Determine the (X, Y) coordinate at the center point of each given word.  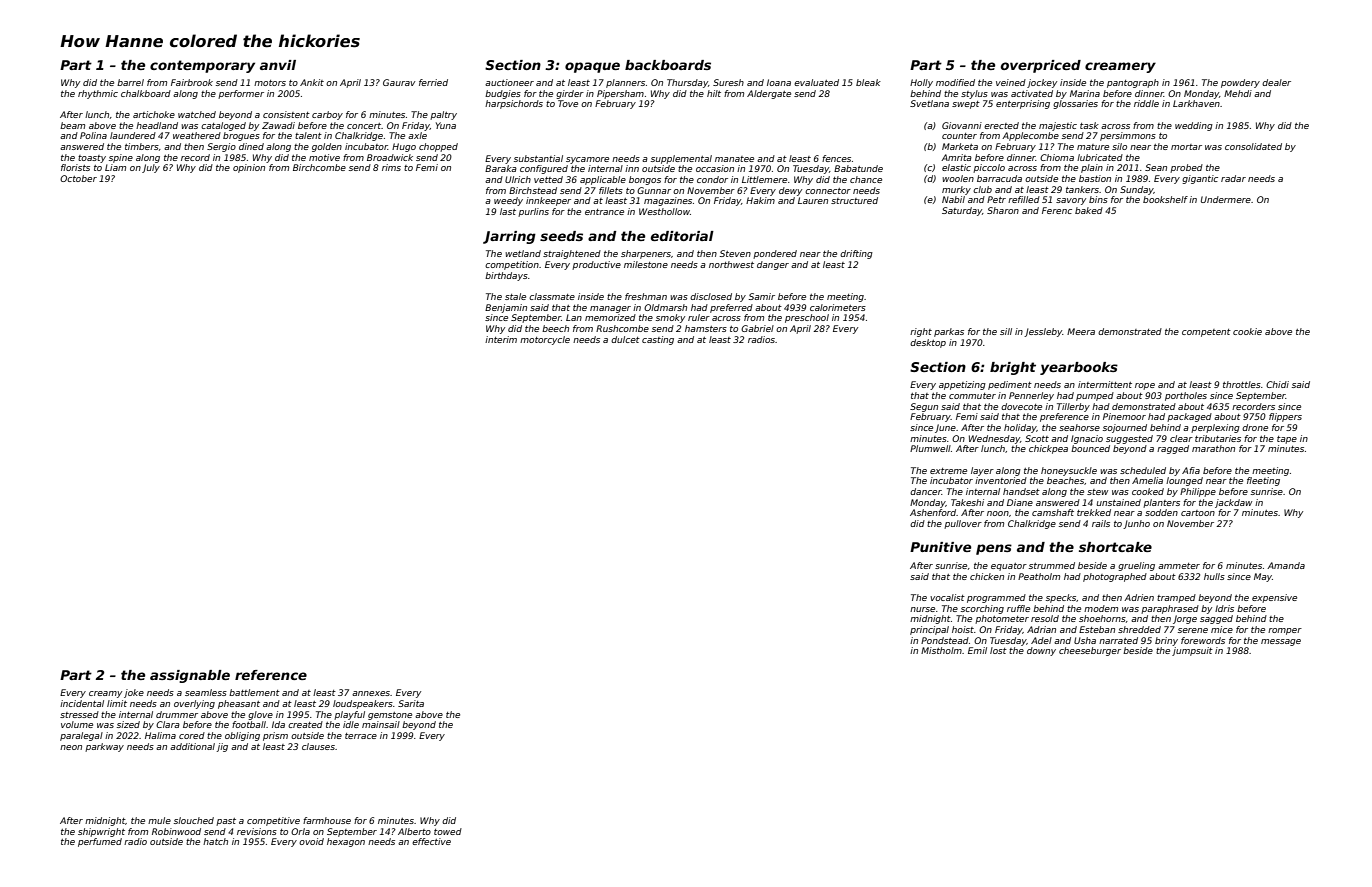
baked (1089, 210)
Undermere (1226, 199)
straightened (572, 254)
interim (501, 339)
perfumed (100, 842)
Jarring (509, 237)
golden (327, 147)
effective (431, 841)
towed (448, 831)
